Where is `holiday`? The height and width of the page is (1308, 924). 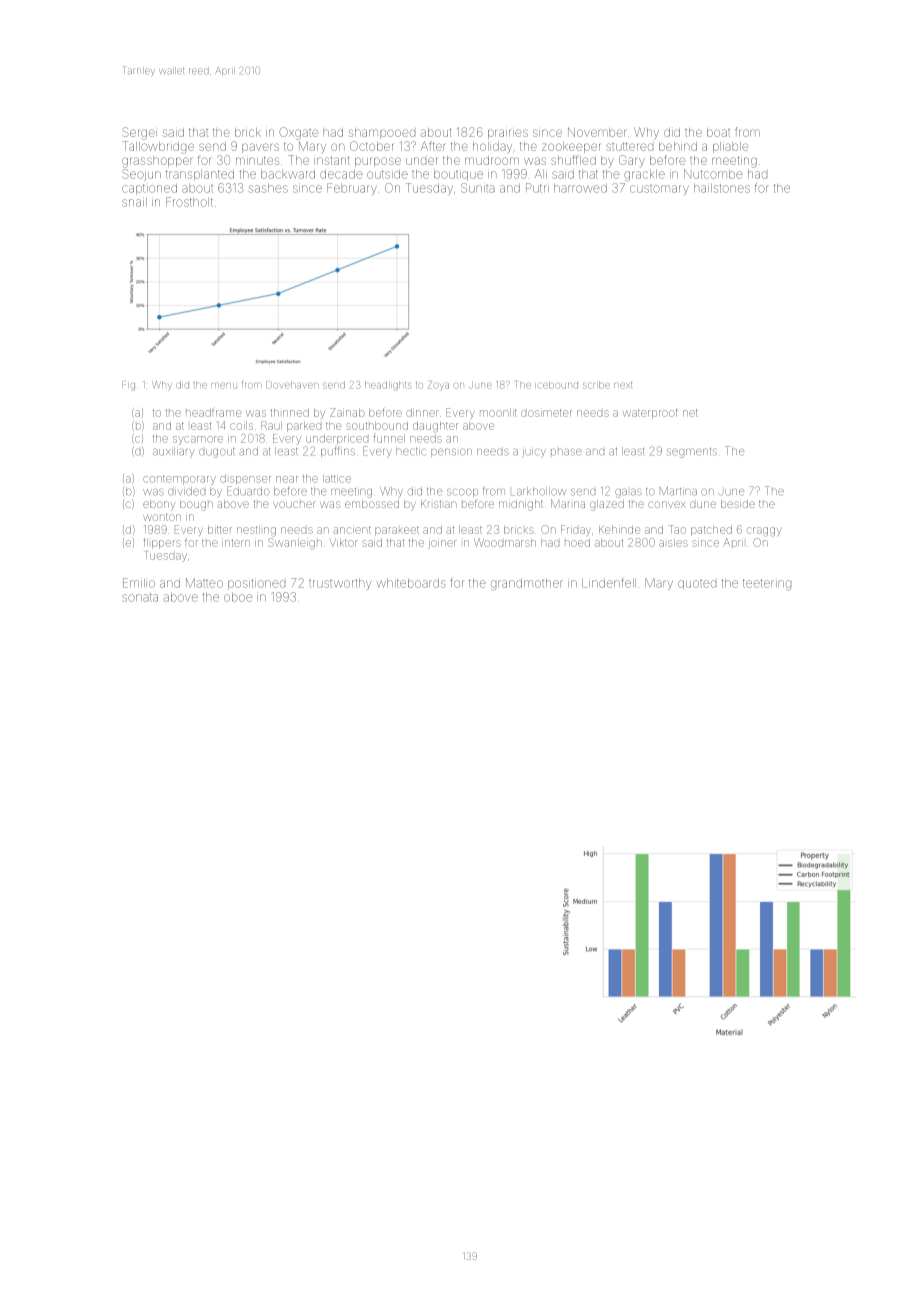 holiday is located at coordinates (492, 148).
